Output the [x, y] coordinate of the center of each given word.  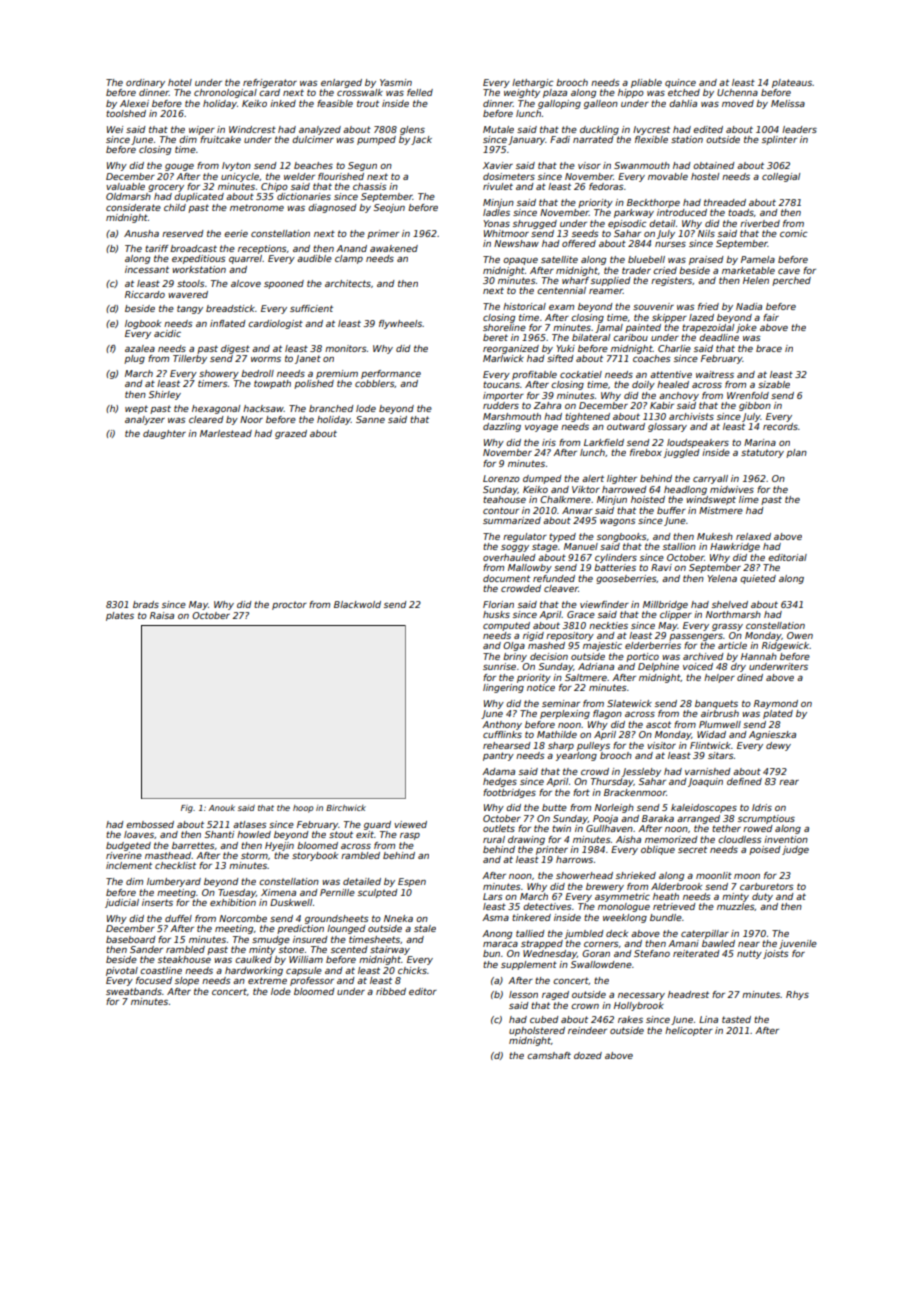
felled [420, 92]
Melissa [788, 103]
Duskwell [291, 902]
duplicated [199, 197]
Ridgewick [786, 646]
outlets [499, 828]
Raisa [162, 615]
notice [541, 687]
